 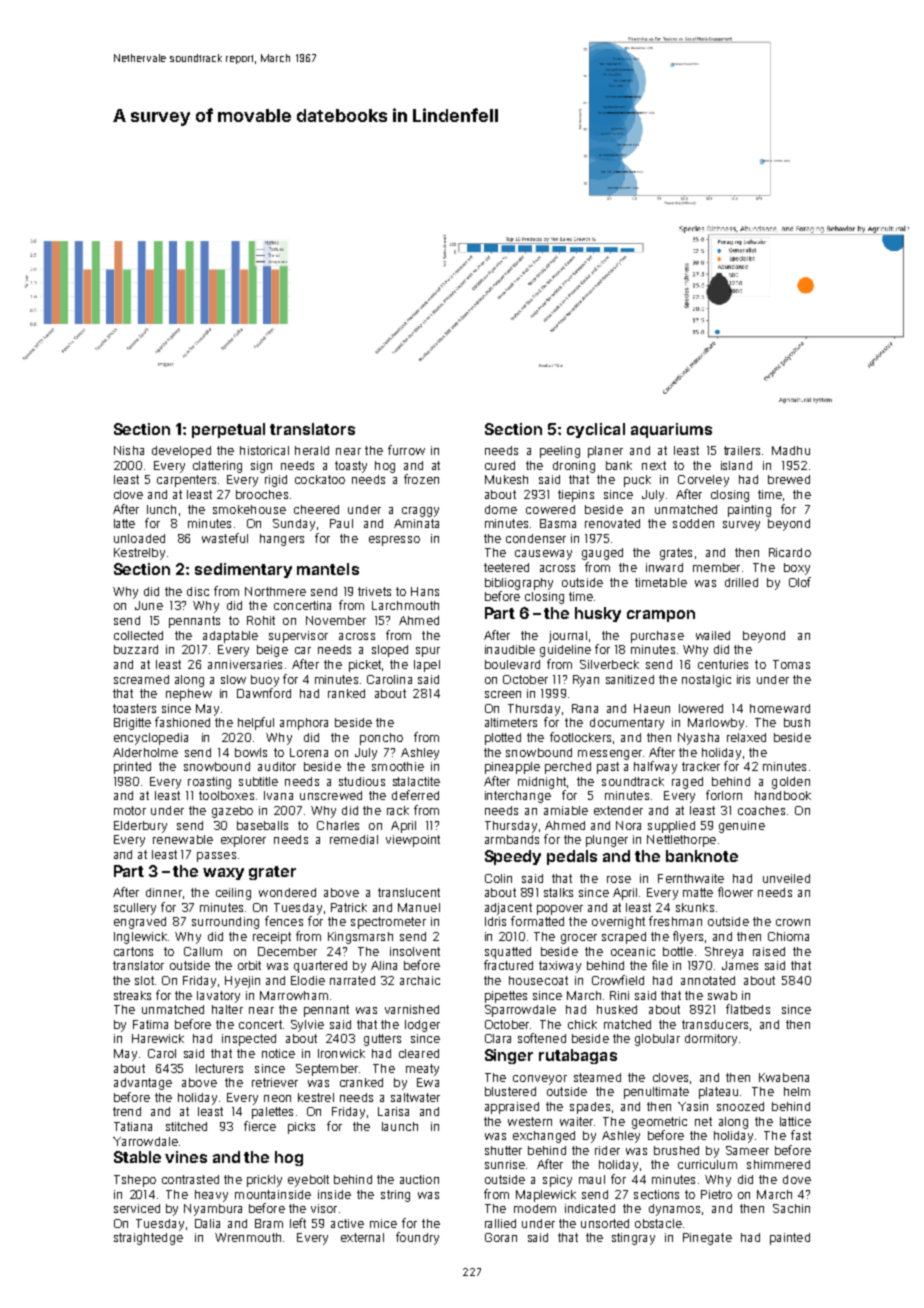 I want to click on translucent, so click(x=409, y=892).
